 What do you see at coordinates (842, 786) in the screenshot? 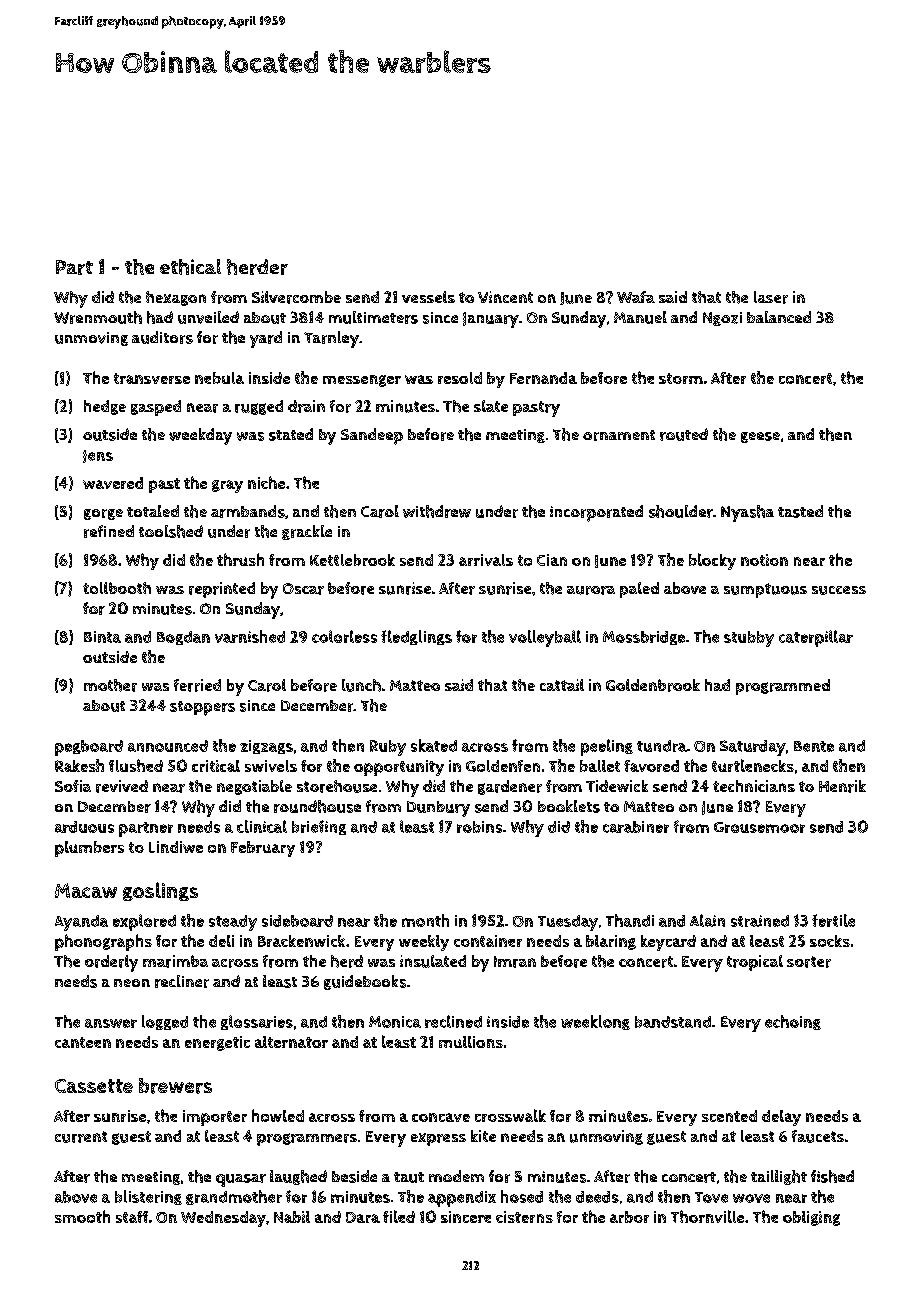
I see `Henrik` at bounding box center [842, 786].
